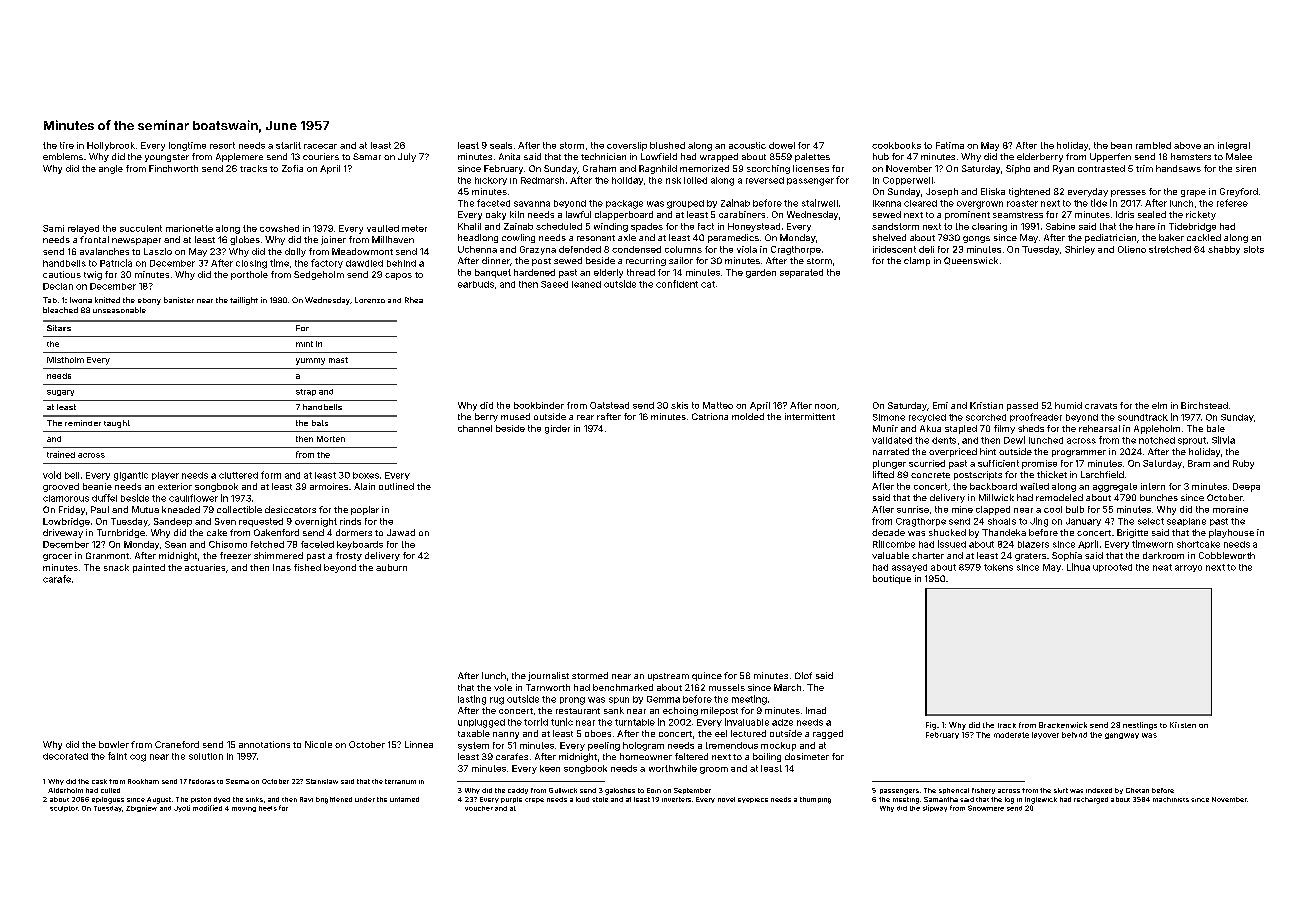  I want to click on rambled, so click(1153, 145).
